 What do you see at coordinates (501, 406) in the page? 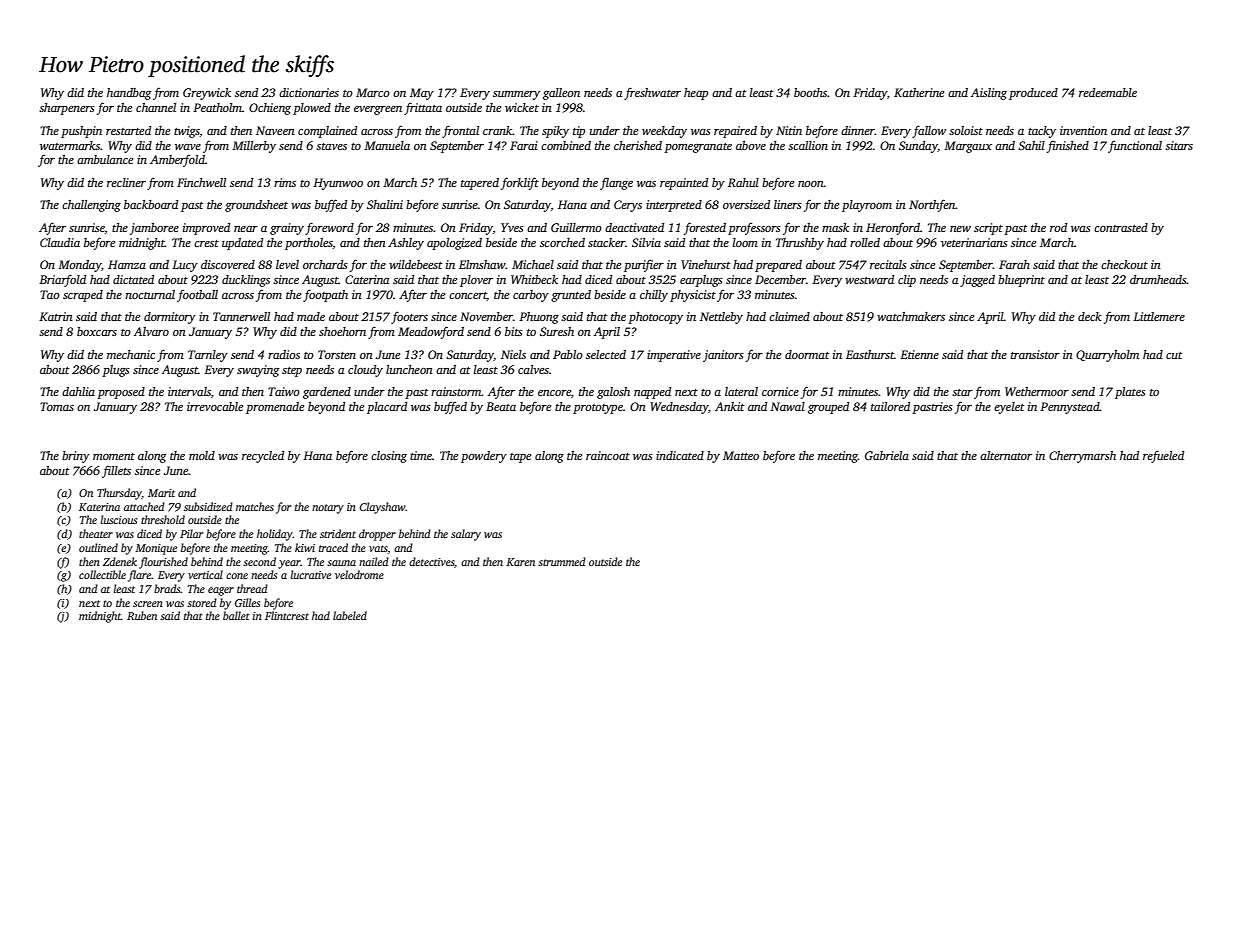
I see `Beata` at bounding box center [501, 406].
